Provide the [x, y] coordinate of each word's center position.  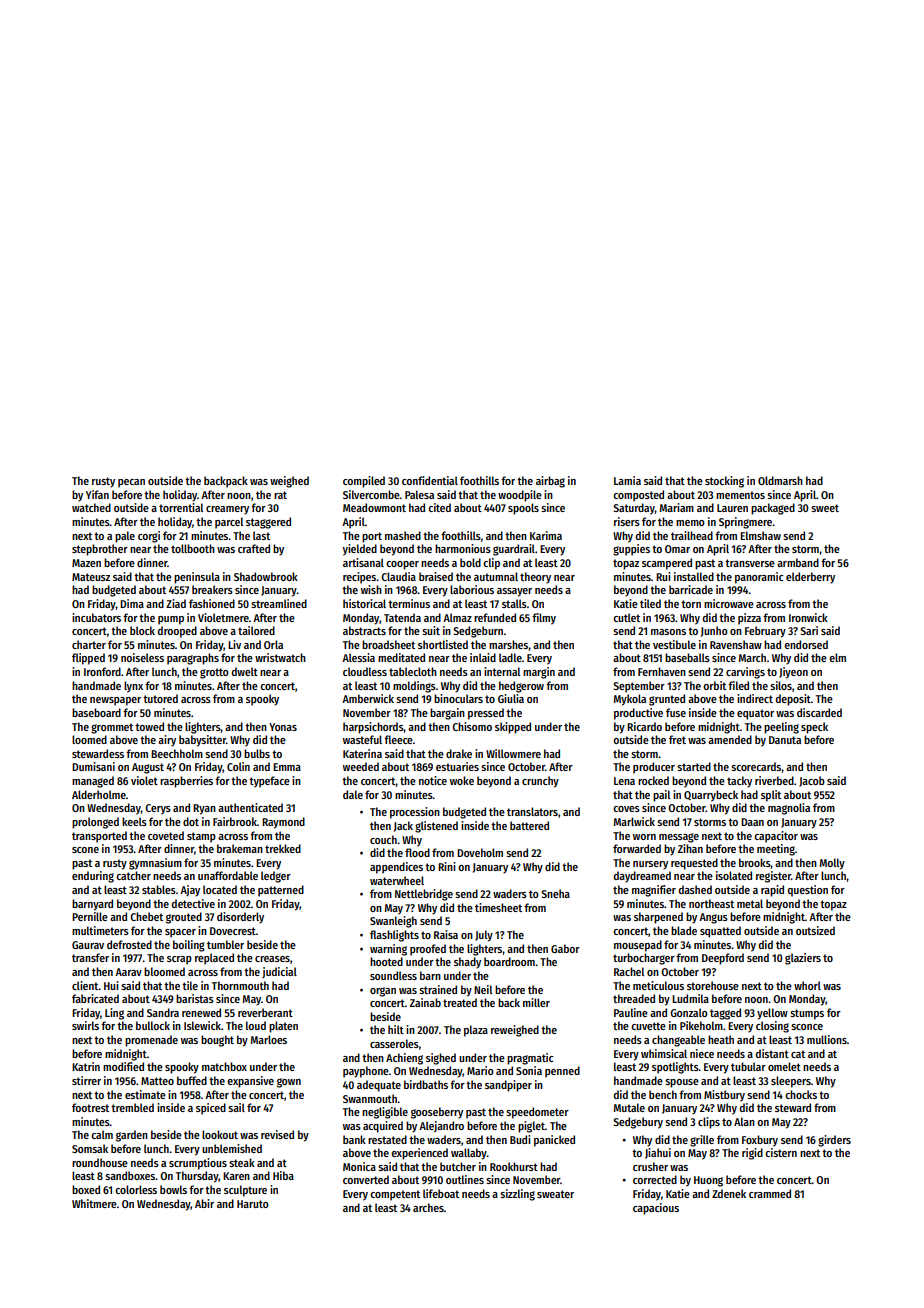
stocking [724, 482]
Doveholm [480, 852]
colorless [136, 1189]
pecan [131, 483]
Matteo [157, 1081]
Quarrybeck [711, 796]
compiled [364, 482]
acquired [383, 1127]
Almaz [457, 617]
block [142, 630]
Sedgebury [638, 1123]
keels [134, 821]
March [752, 657]
